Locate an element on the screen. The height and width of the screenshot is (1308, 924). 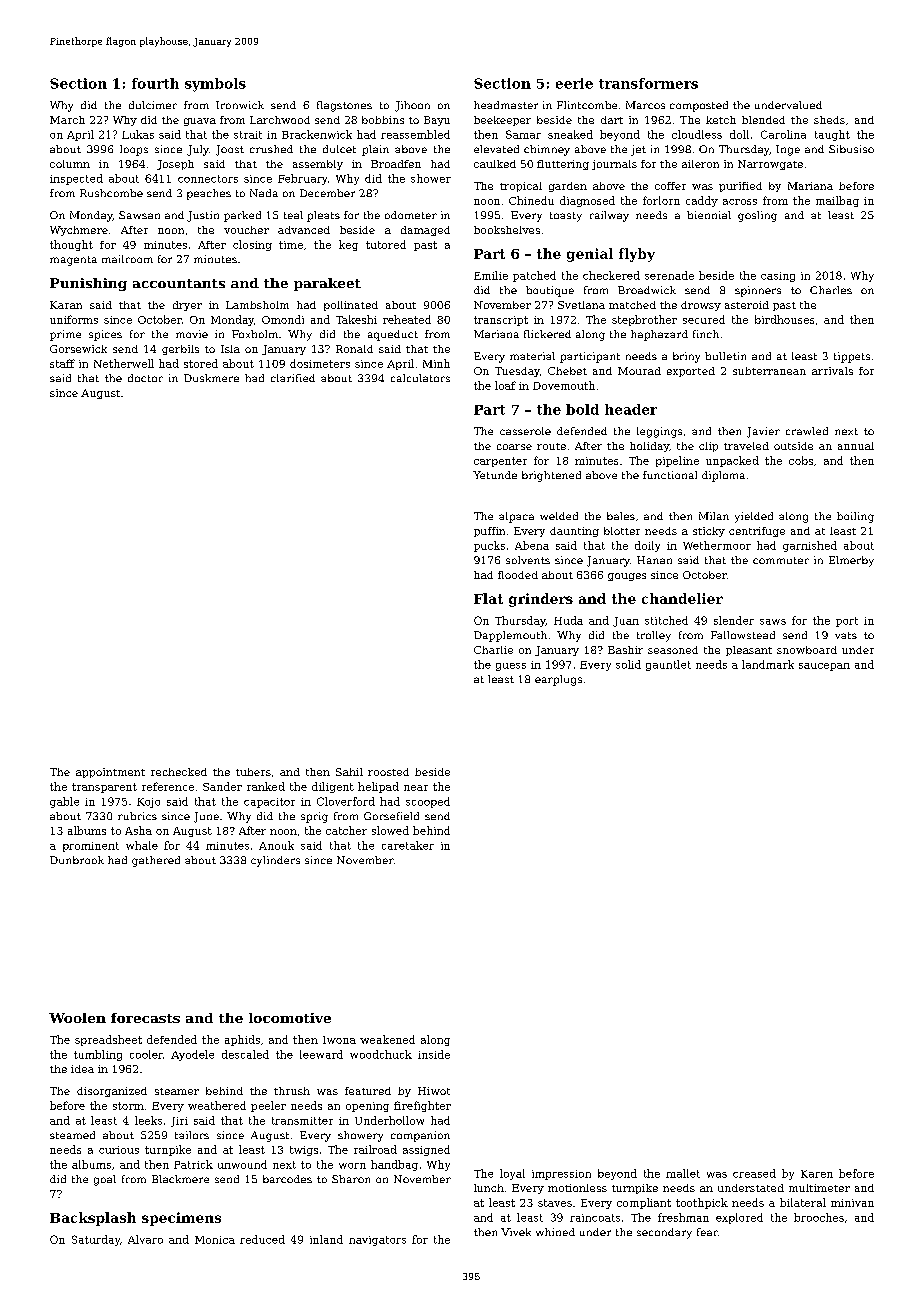
June is located at coordinates (206, 817).
